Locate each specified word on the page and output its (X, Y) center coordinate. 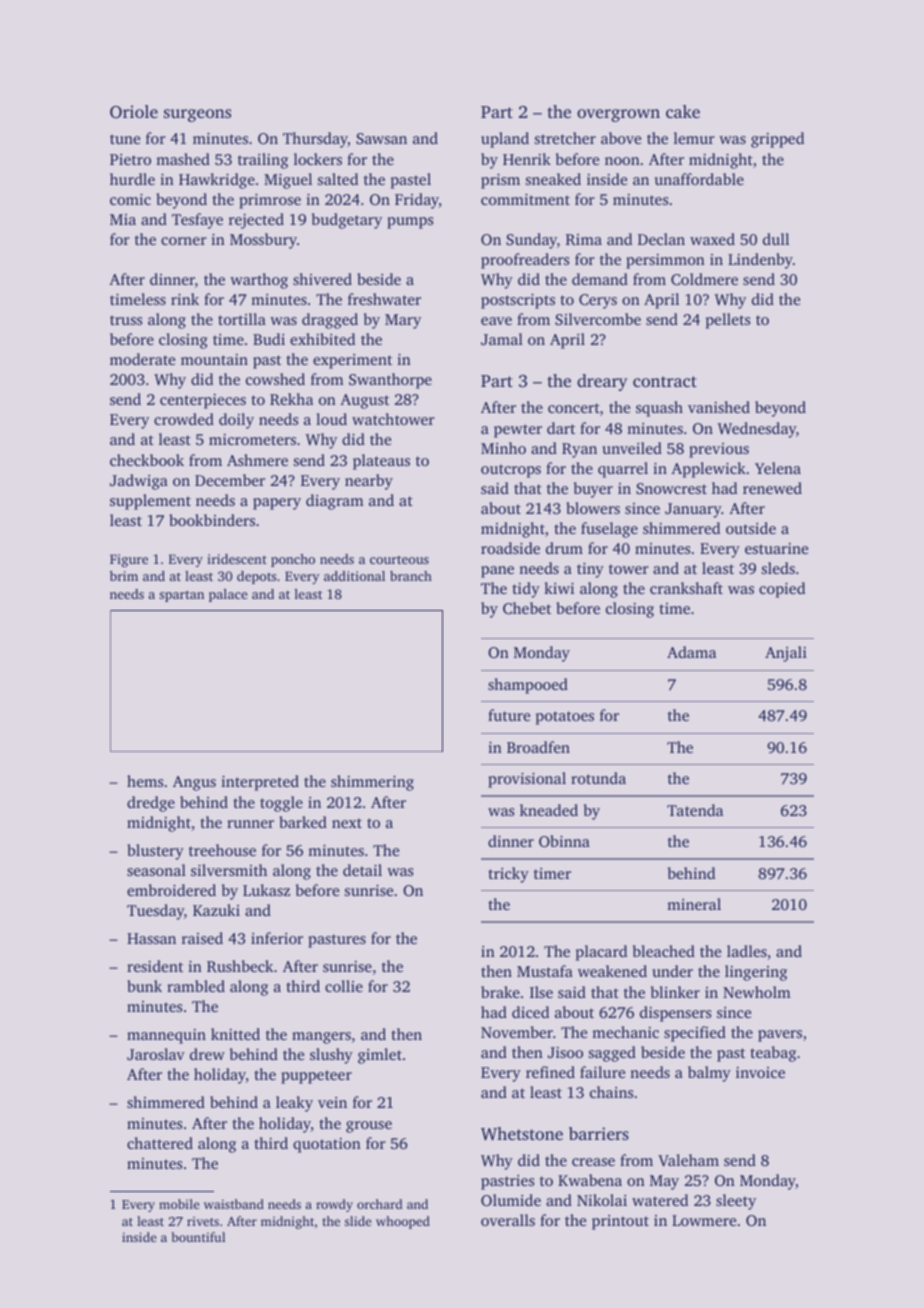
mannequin (166, 1036)
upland (505, 140)
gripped (777, 140)
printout (620, 1222)
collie (344, 986)
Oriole (134, 111)
